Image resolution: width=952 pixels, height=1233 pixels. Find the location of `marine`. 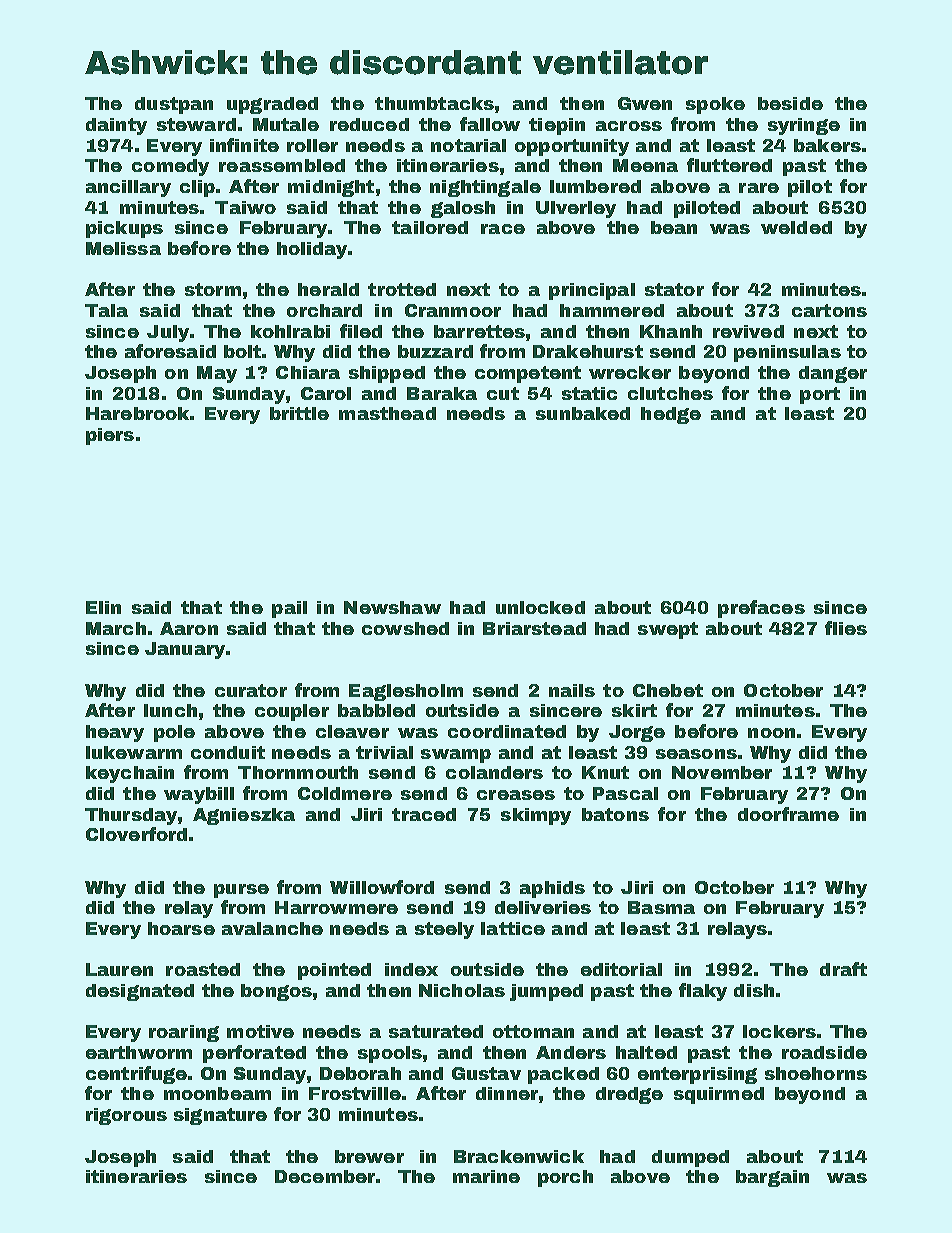

marine is located at coordinates (486, 1176).
